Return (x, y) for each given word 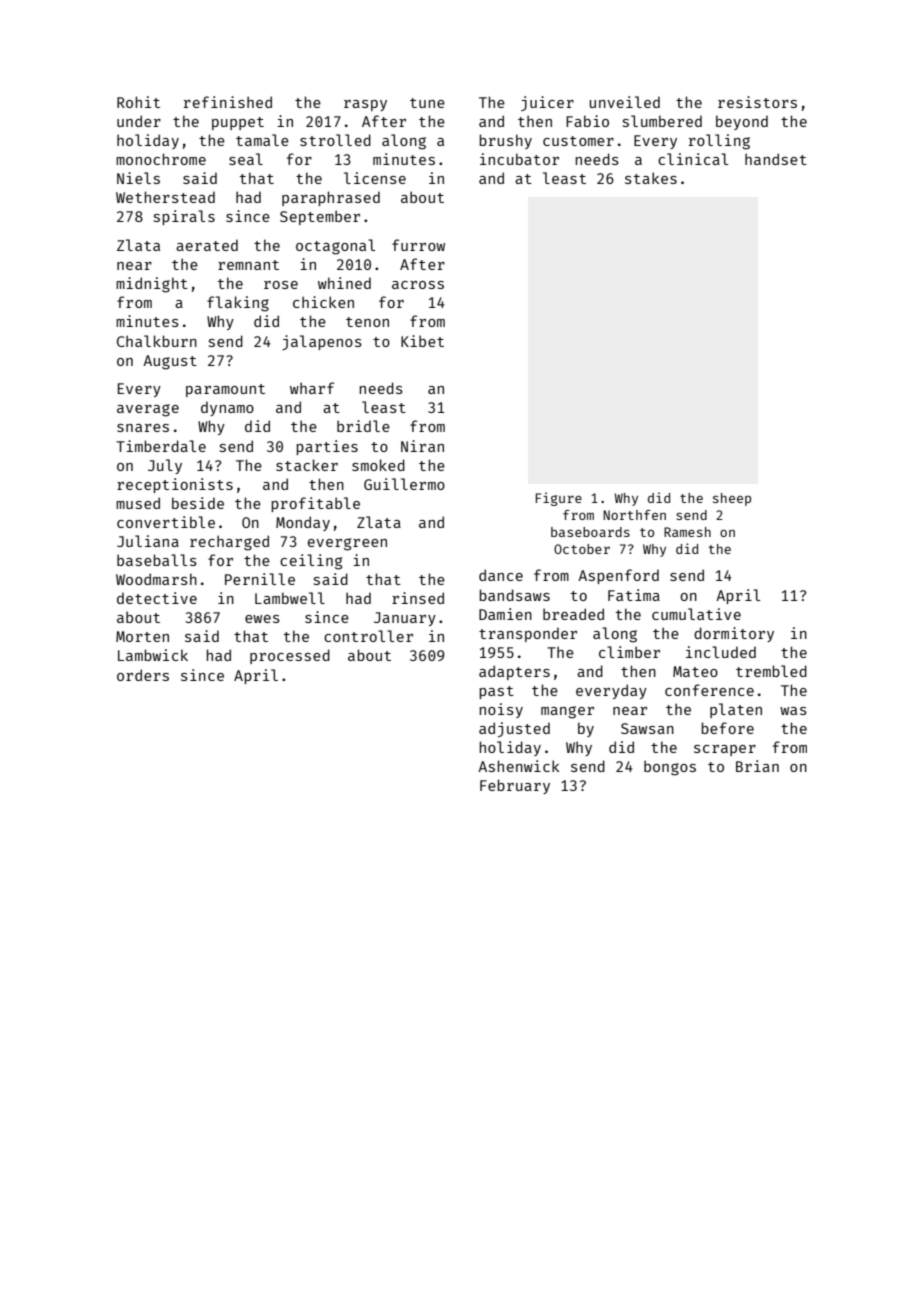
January (405, 619)
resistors (757, 102)
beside (198, 503)
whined (344, 283)
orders (143, 675)
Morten (142, 636)
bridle (363, 426)
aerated (207, 245)
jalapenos (322, 342)
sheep (732, 499)
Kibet (422, 341)
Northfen (634, 515)
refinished (228, 102)
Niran (422, 446)
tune (427, 103)
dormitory (734, 634)
